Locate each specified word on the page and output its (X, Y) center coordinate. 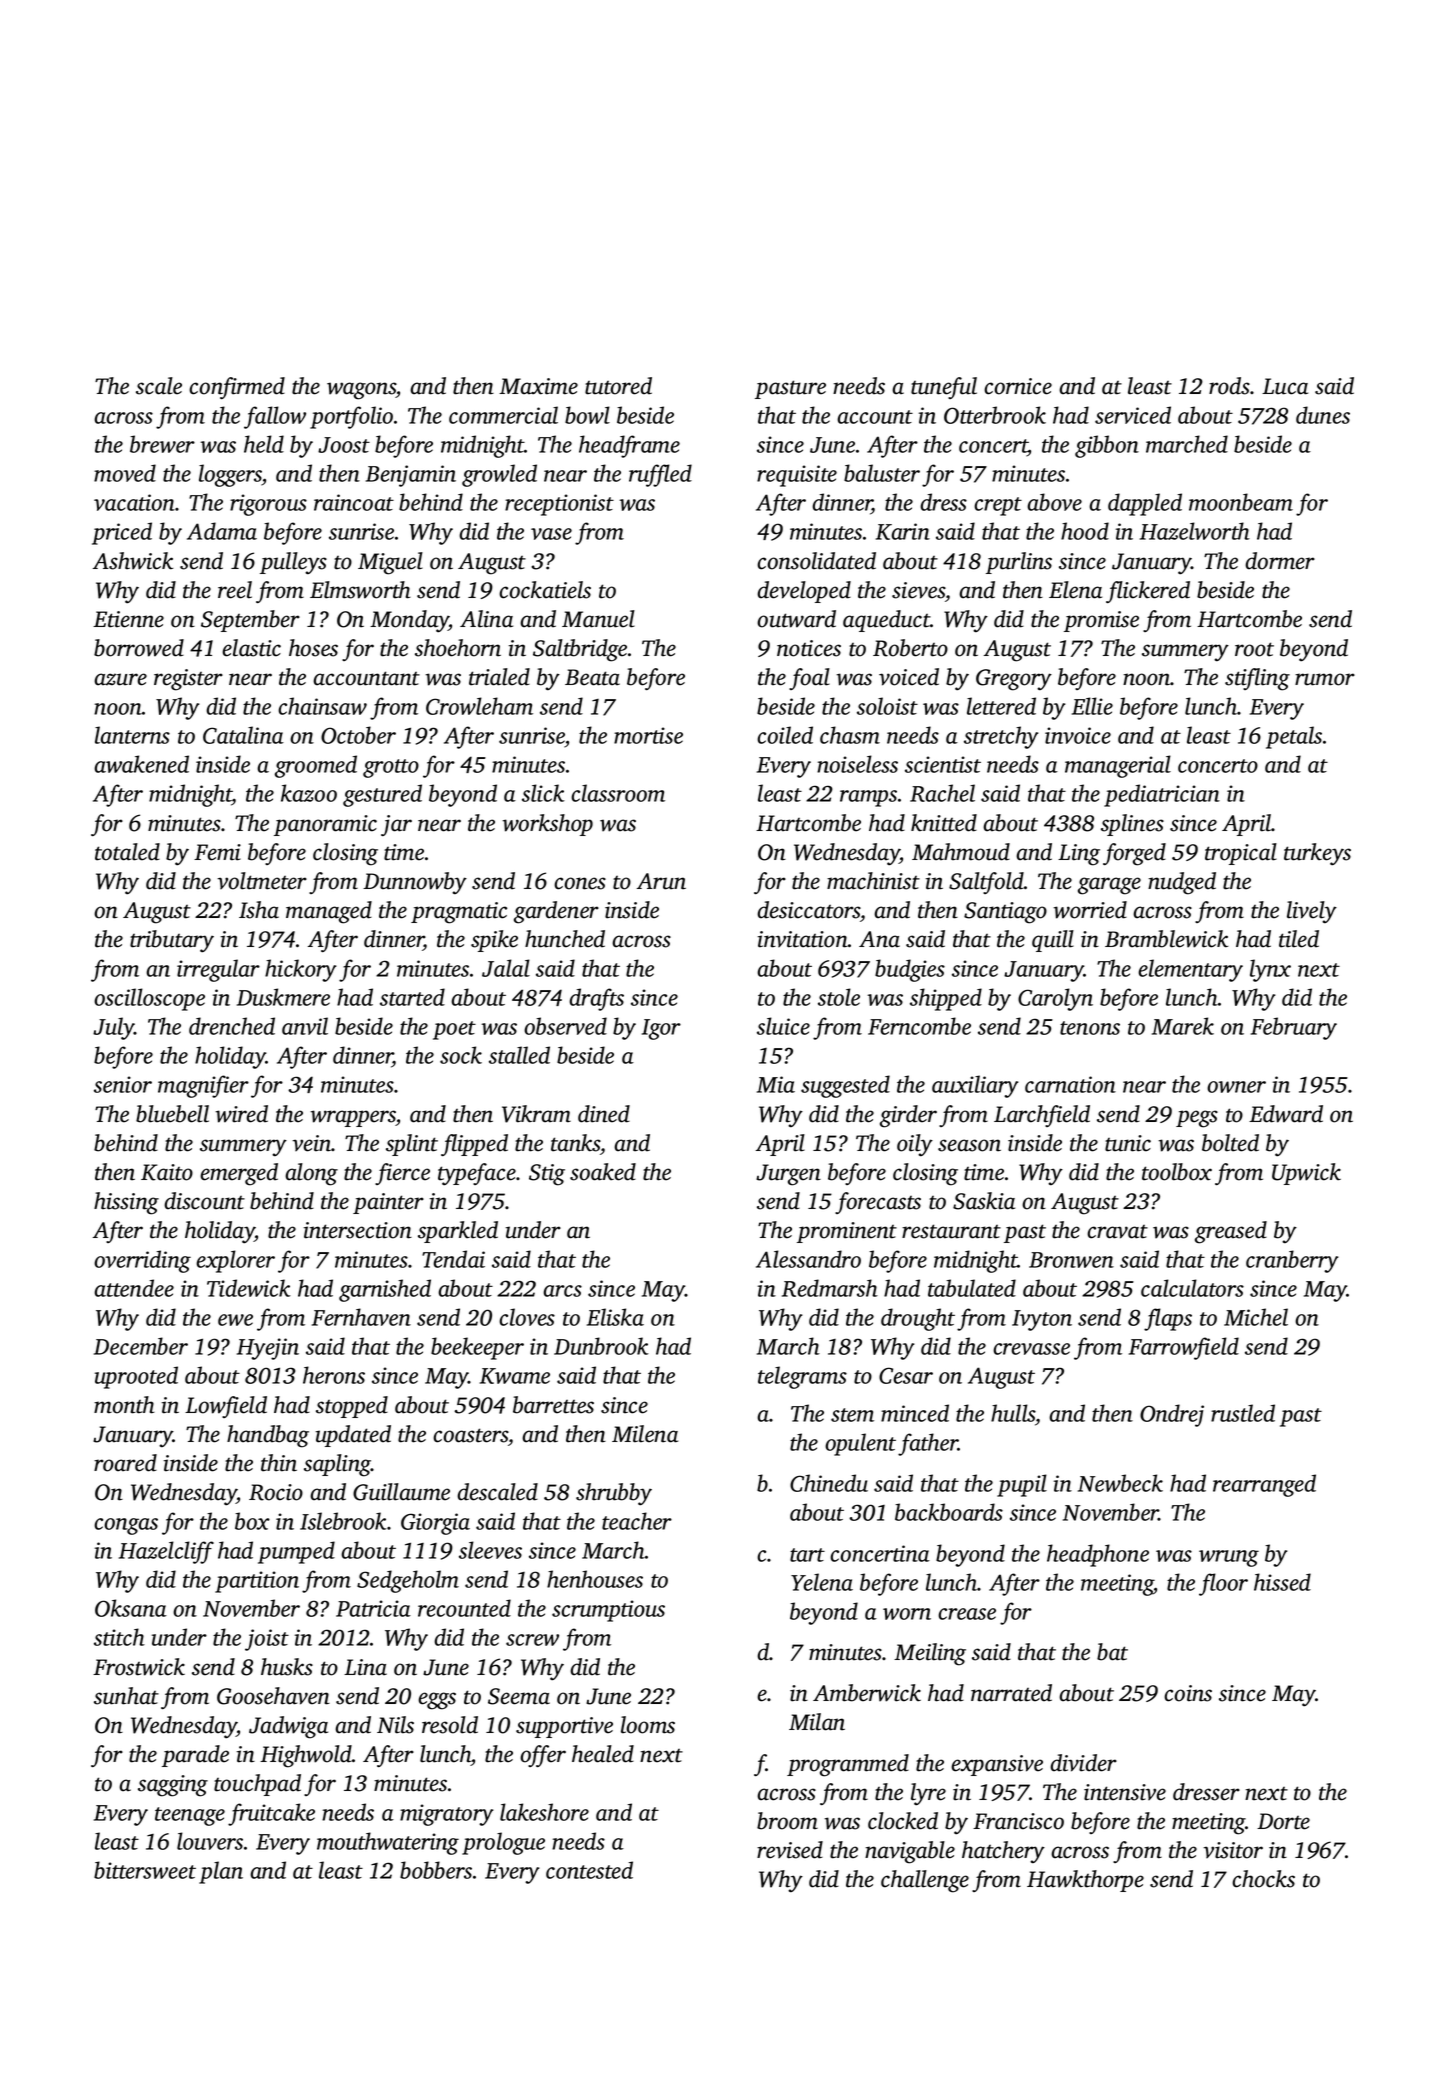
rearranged (1264, 1485)
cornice (1018, 386)
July (114, 1028)
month (124, 1405)
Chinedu (829, 1483)
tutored (618, 386)
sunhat (126, 1696)
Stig (547, 1175)
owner (1236, 1087)
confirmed (237, 388)
